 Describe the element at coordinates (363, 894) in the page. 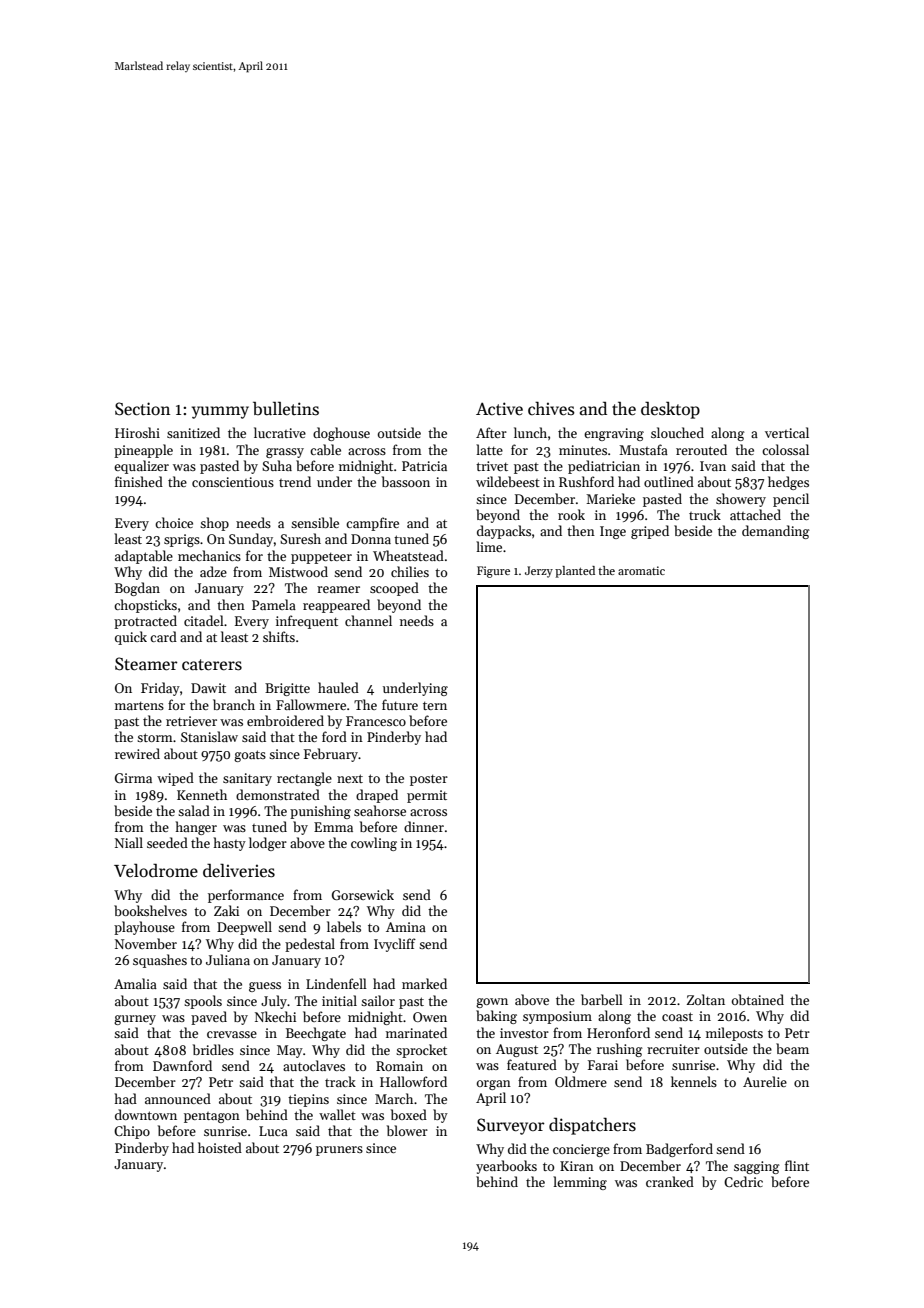

I see `Gorsewick` at that location.
